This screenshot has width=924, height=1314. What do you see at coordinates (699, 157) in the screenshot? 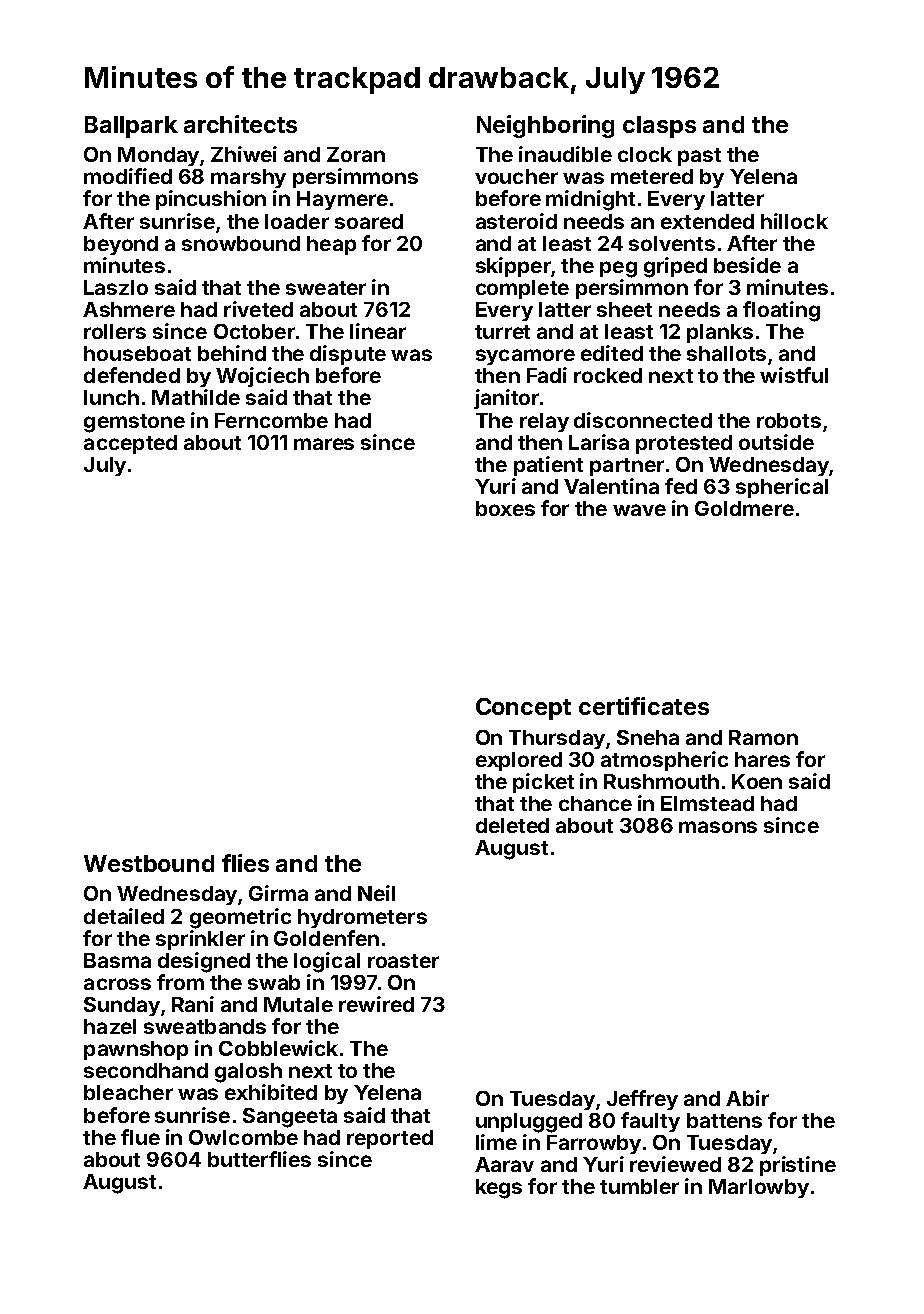
I see `past` at bounding box center [699, 157].
